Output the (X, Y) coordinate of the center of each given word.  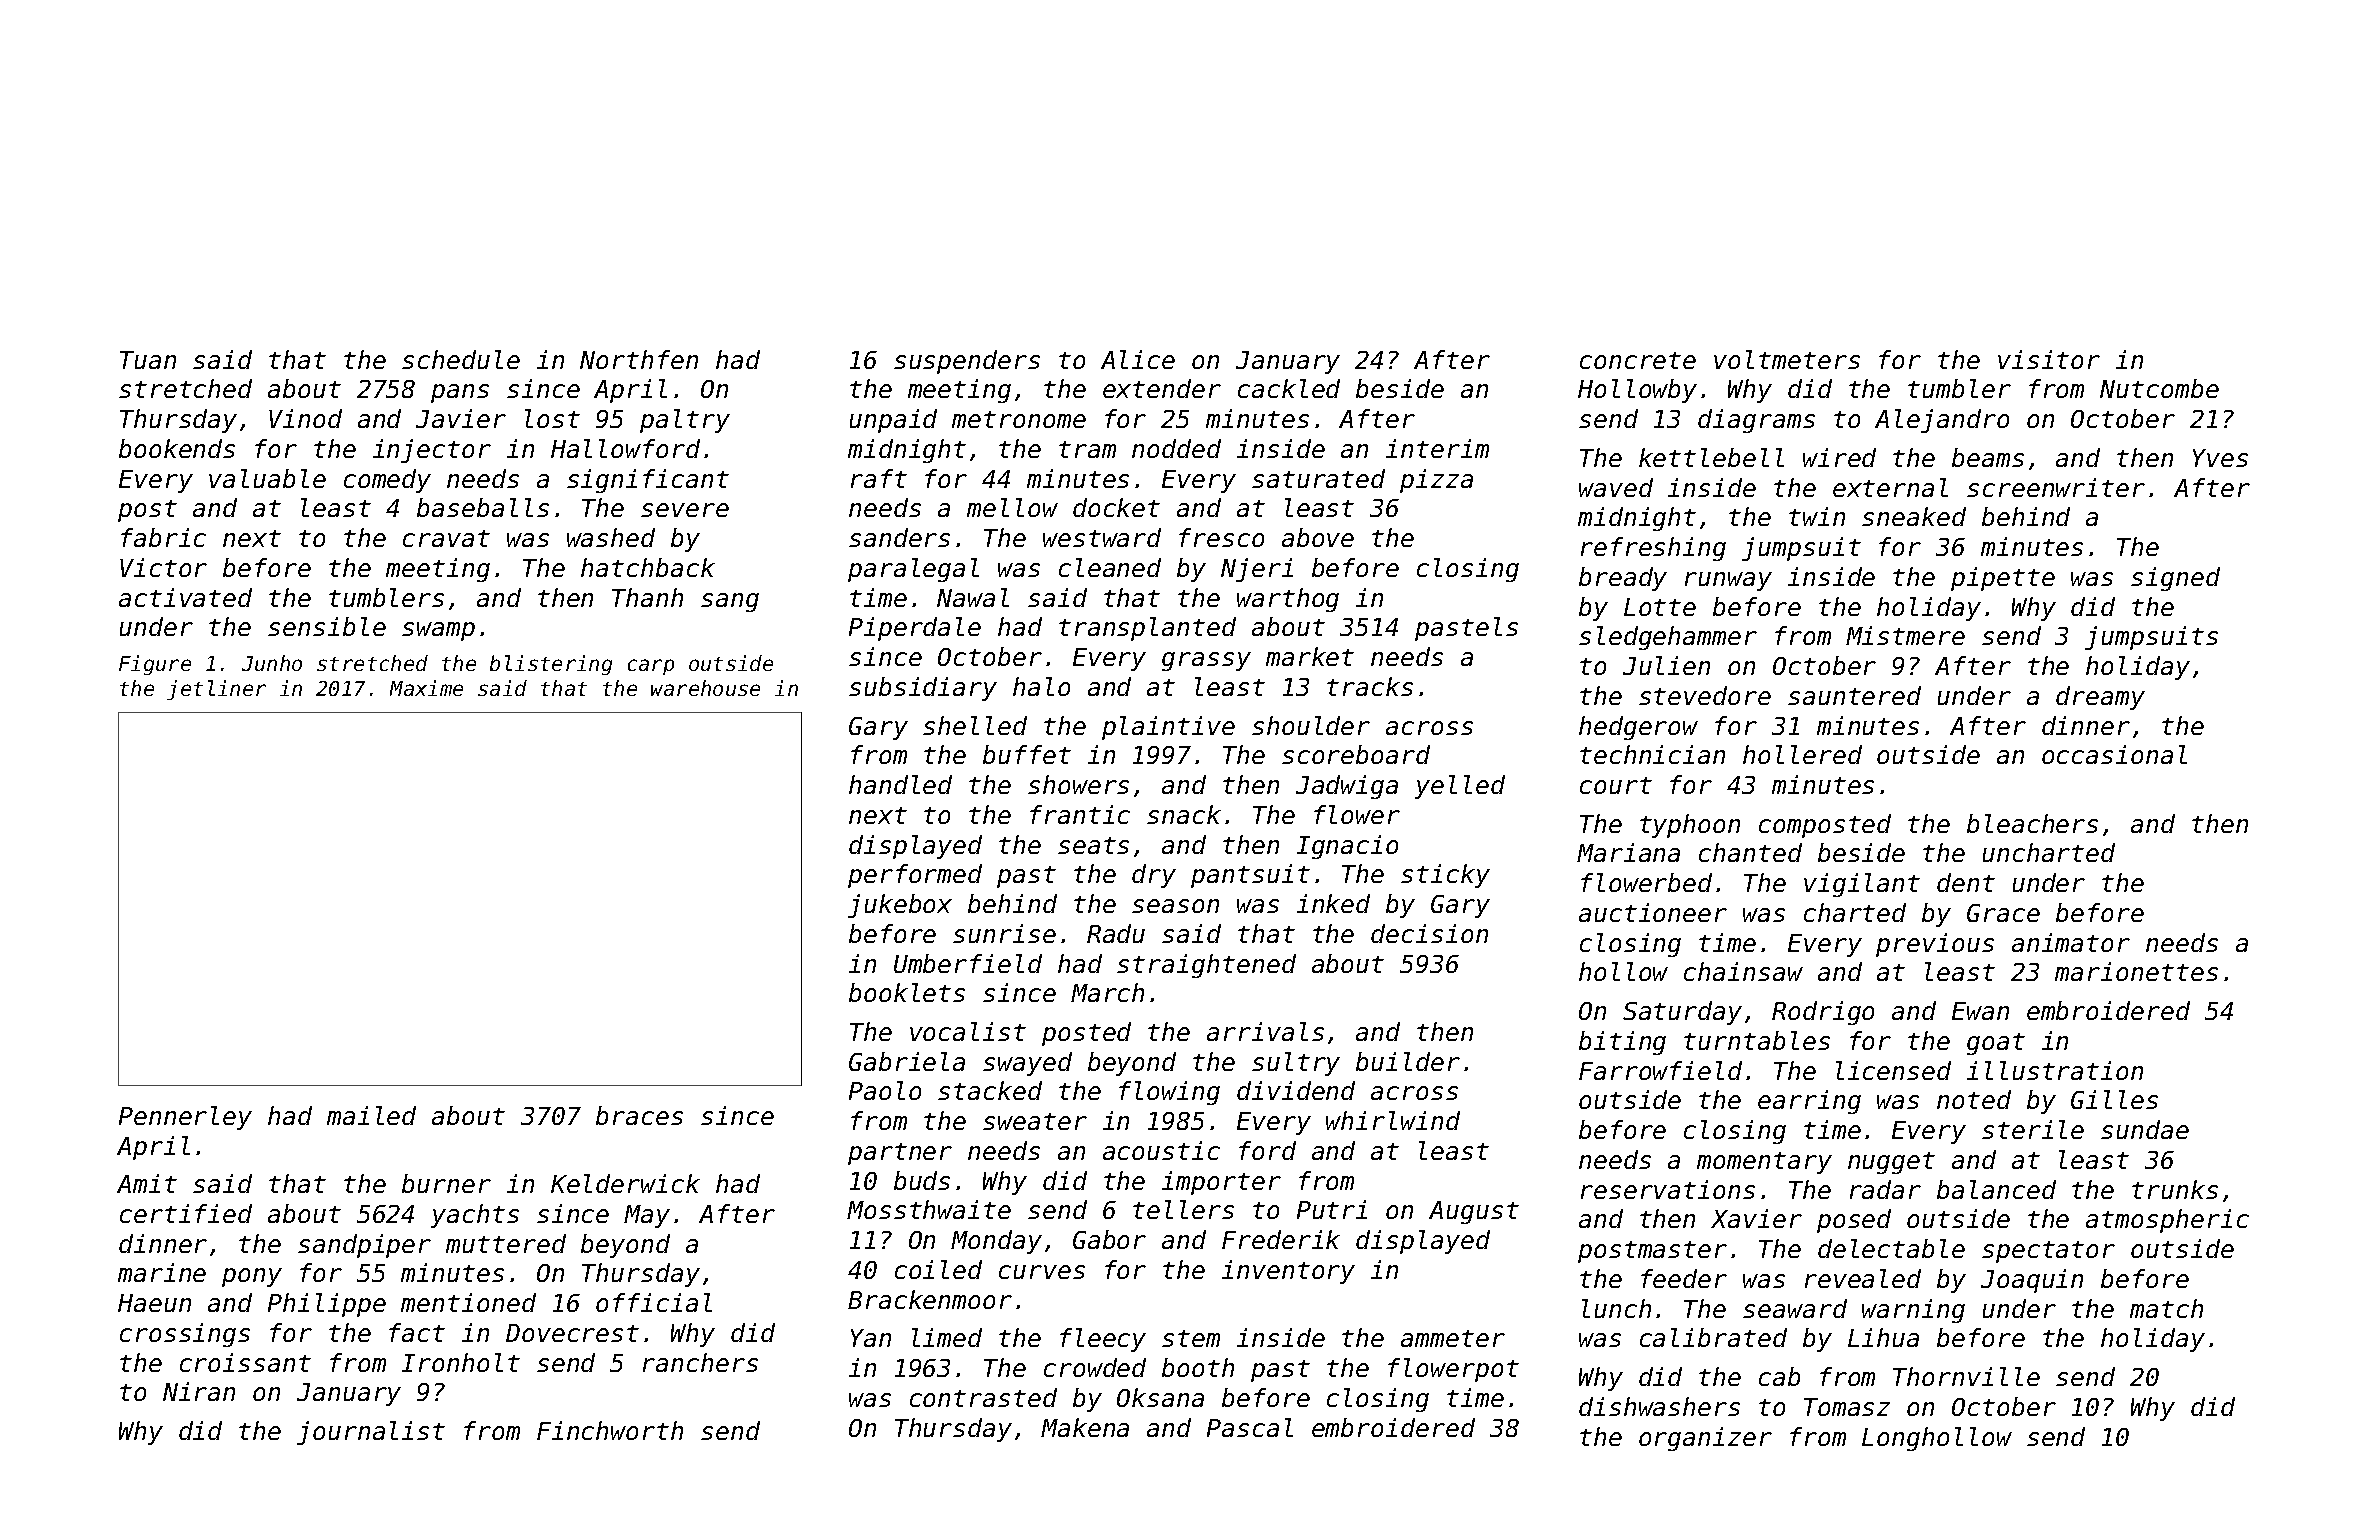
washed (611, 537)
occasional (2114, 754)
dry (1154, 876)
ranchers (700, 1362)
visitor (2049, 359)
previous (1935, 945)
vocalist (968, 1031)
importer (1221, 1183)
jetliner (216, 690)
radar (1885, 1189)
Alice (1138, 359)
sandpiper (364, 1246)
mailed (371, 1115)
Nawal (973, 597)
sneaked (1914, 516)
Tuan (148, 360)
